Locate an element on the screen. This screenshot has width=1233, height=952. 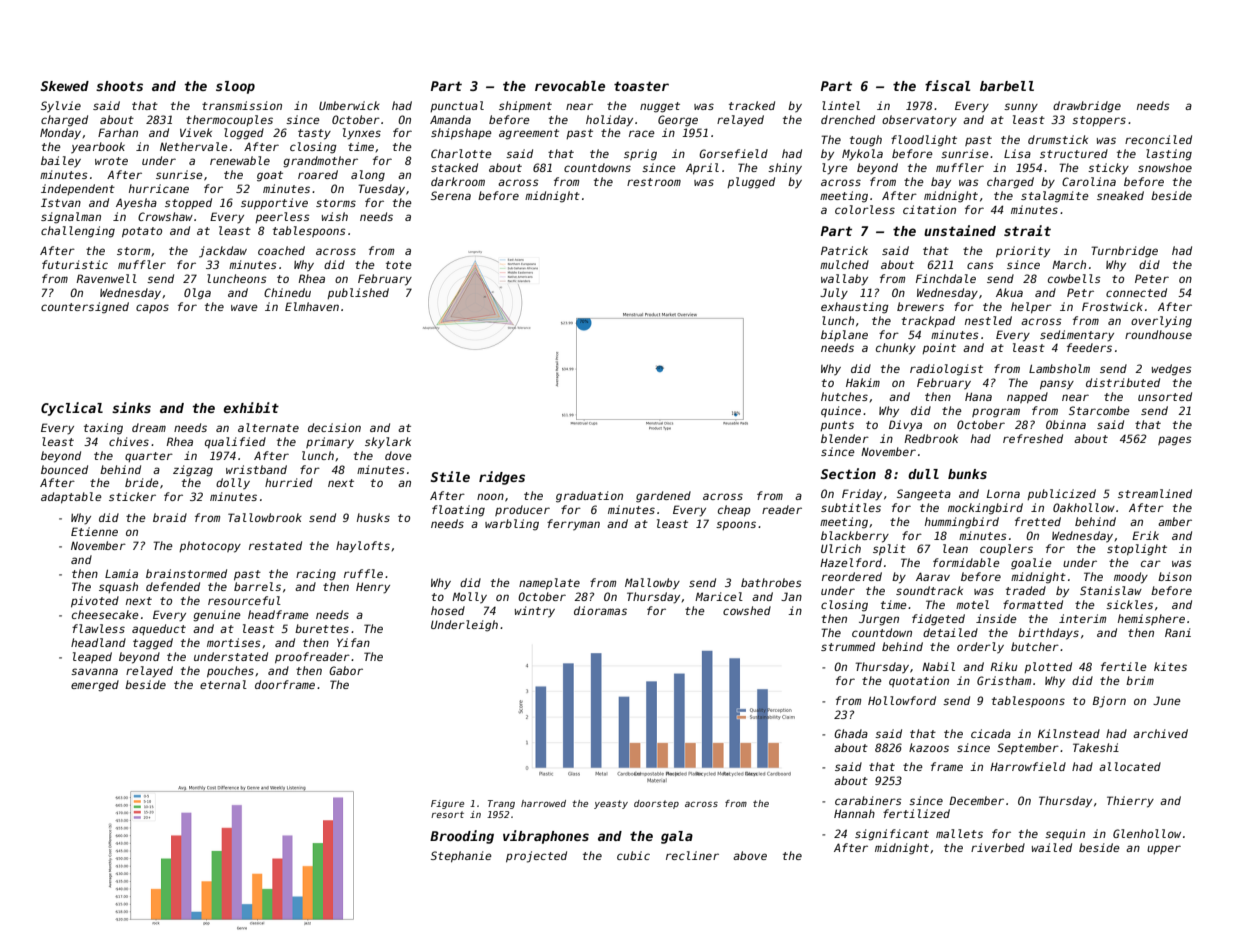
riverbed is located at coordinates (998, 847).
